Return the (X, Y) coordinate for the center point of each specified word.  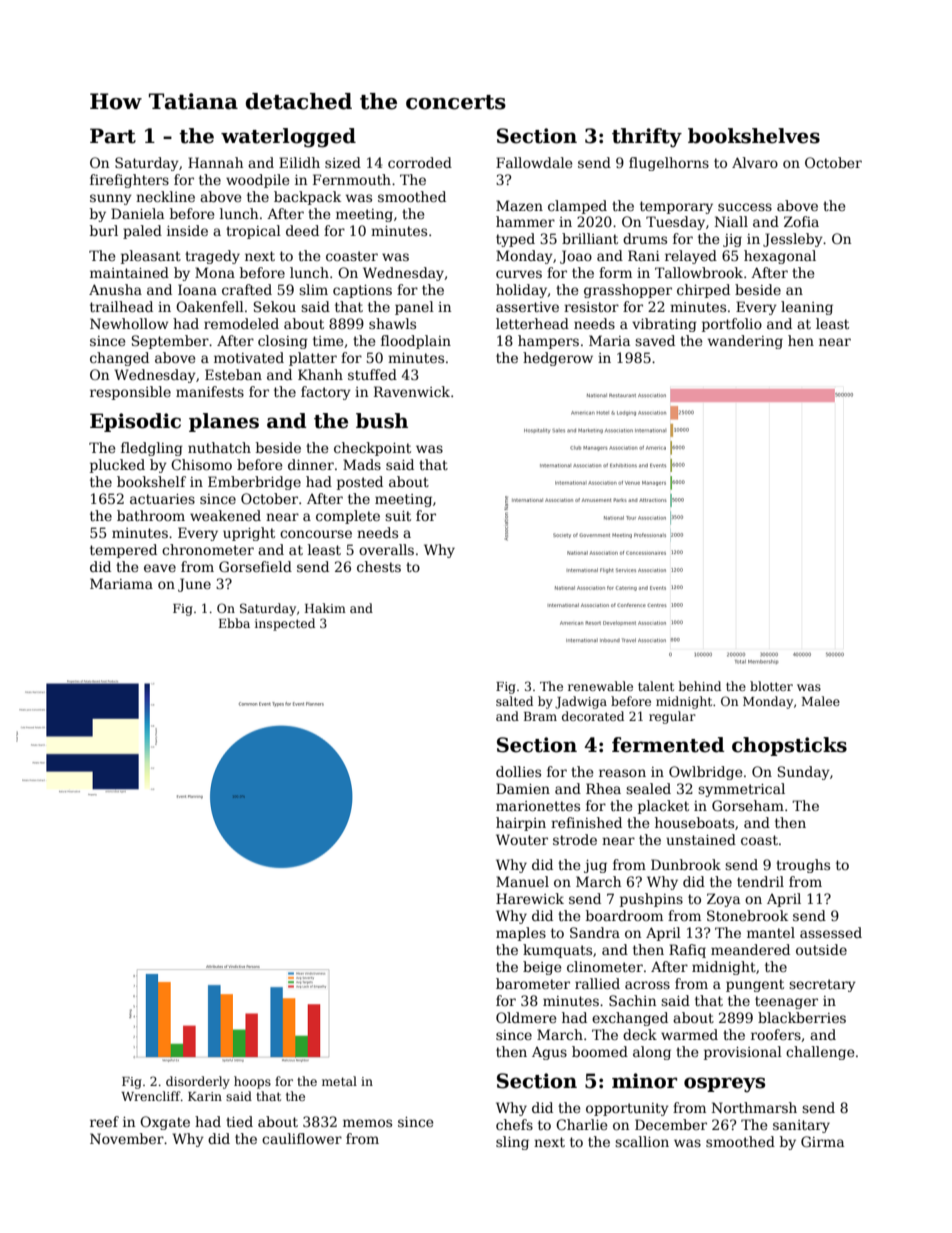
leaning (807, 308)
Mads (362, 464)
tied (239, 1121)
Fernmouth (352, 179)
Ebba (234, 623)
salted (514, 701)
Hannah (215, 162)
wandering (745, 342)
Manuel (522, 881)
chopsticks (789, 746)
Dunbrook (686, 864)
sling (512, 1143)
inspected (285, 624)
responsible (130, 393)
